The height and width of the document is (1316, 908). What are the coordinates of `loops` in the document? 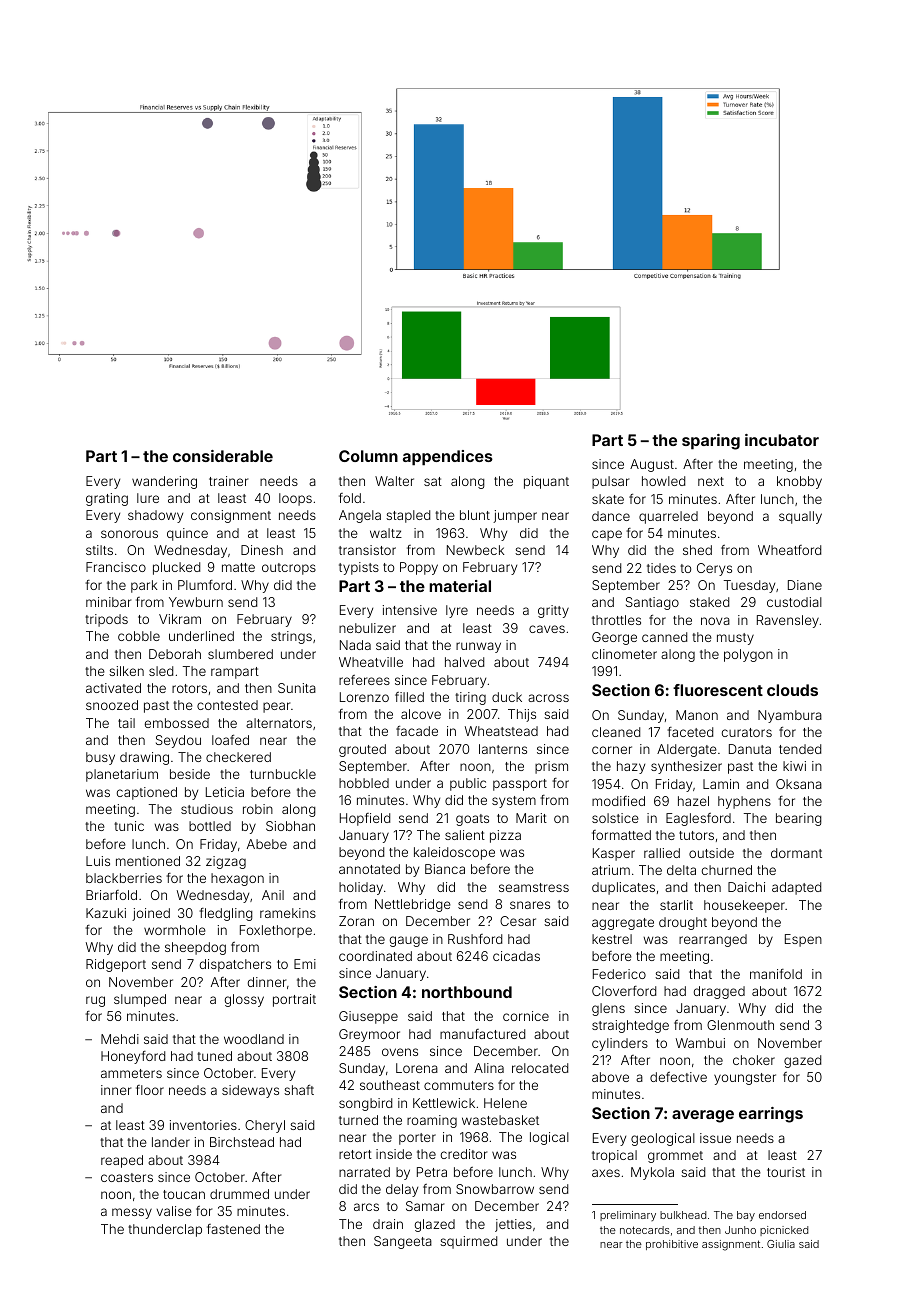 It's located at (295, 499).
